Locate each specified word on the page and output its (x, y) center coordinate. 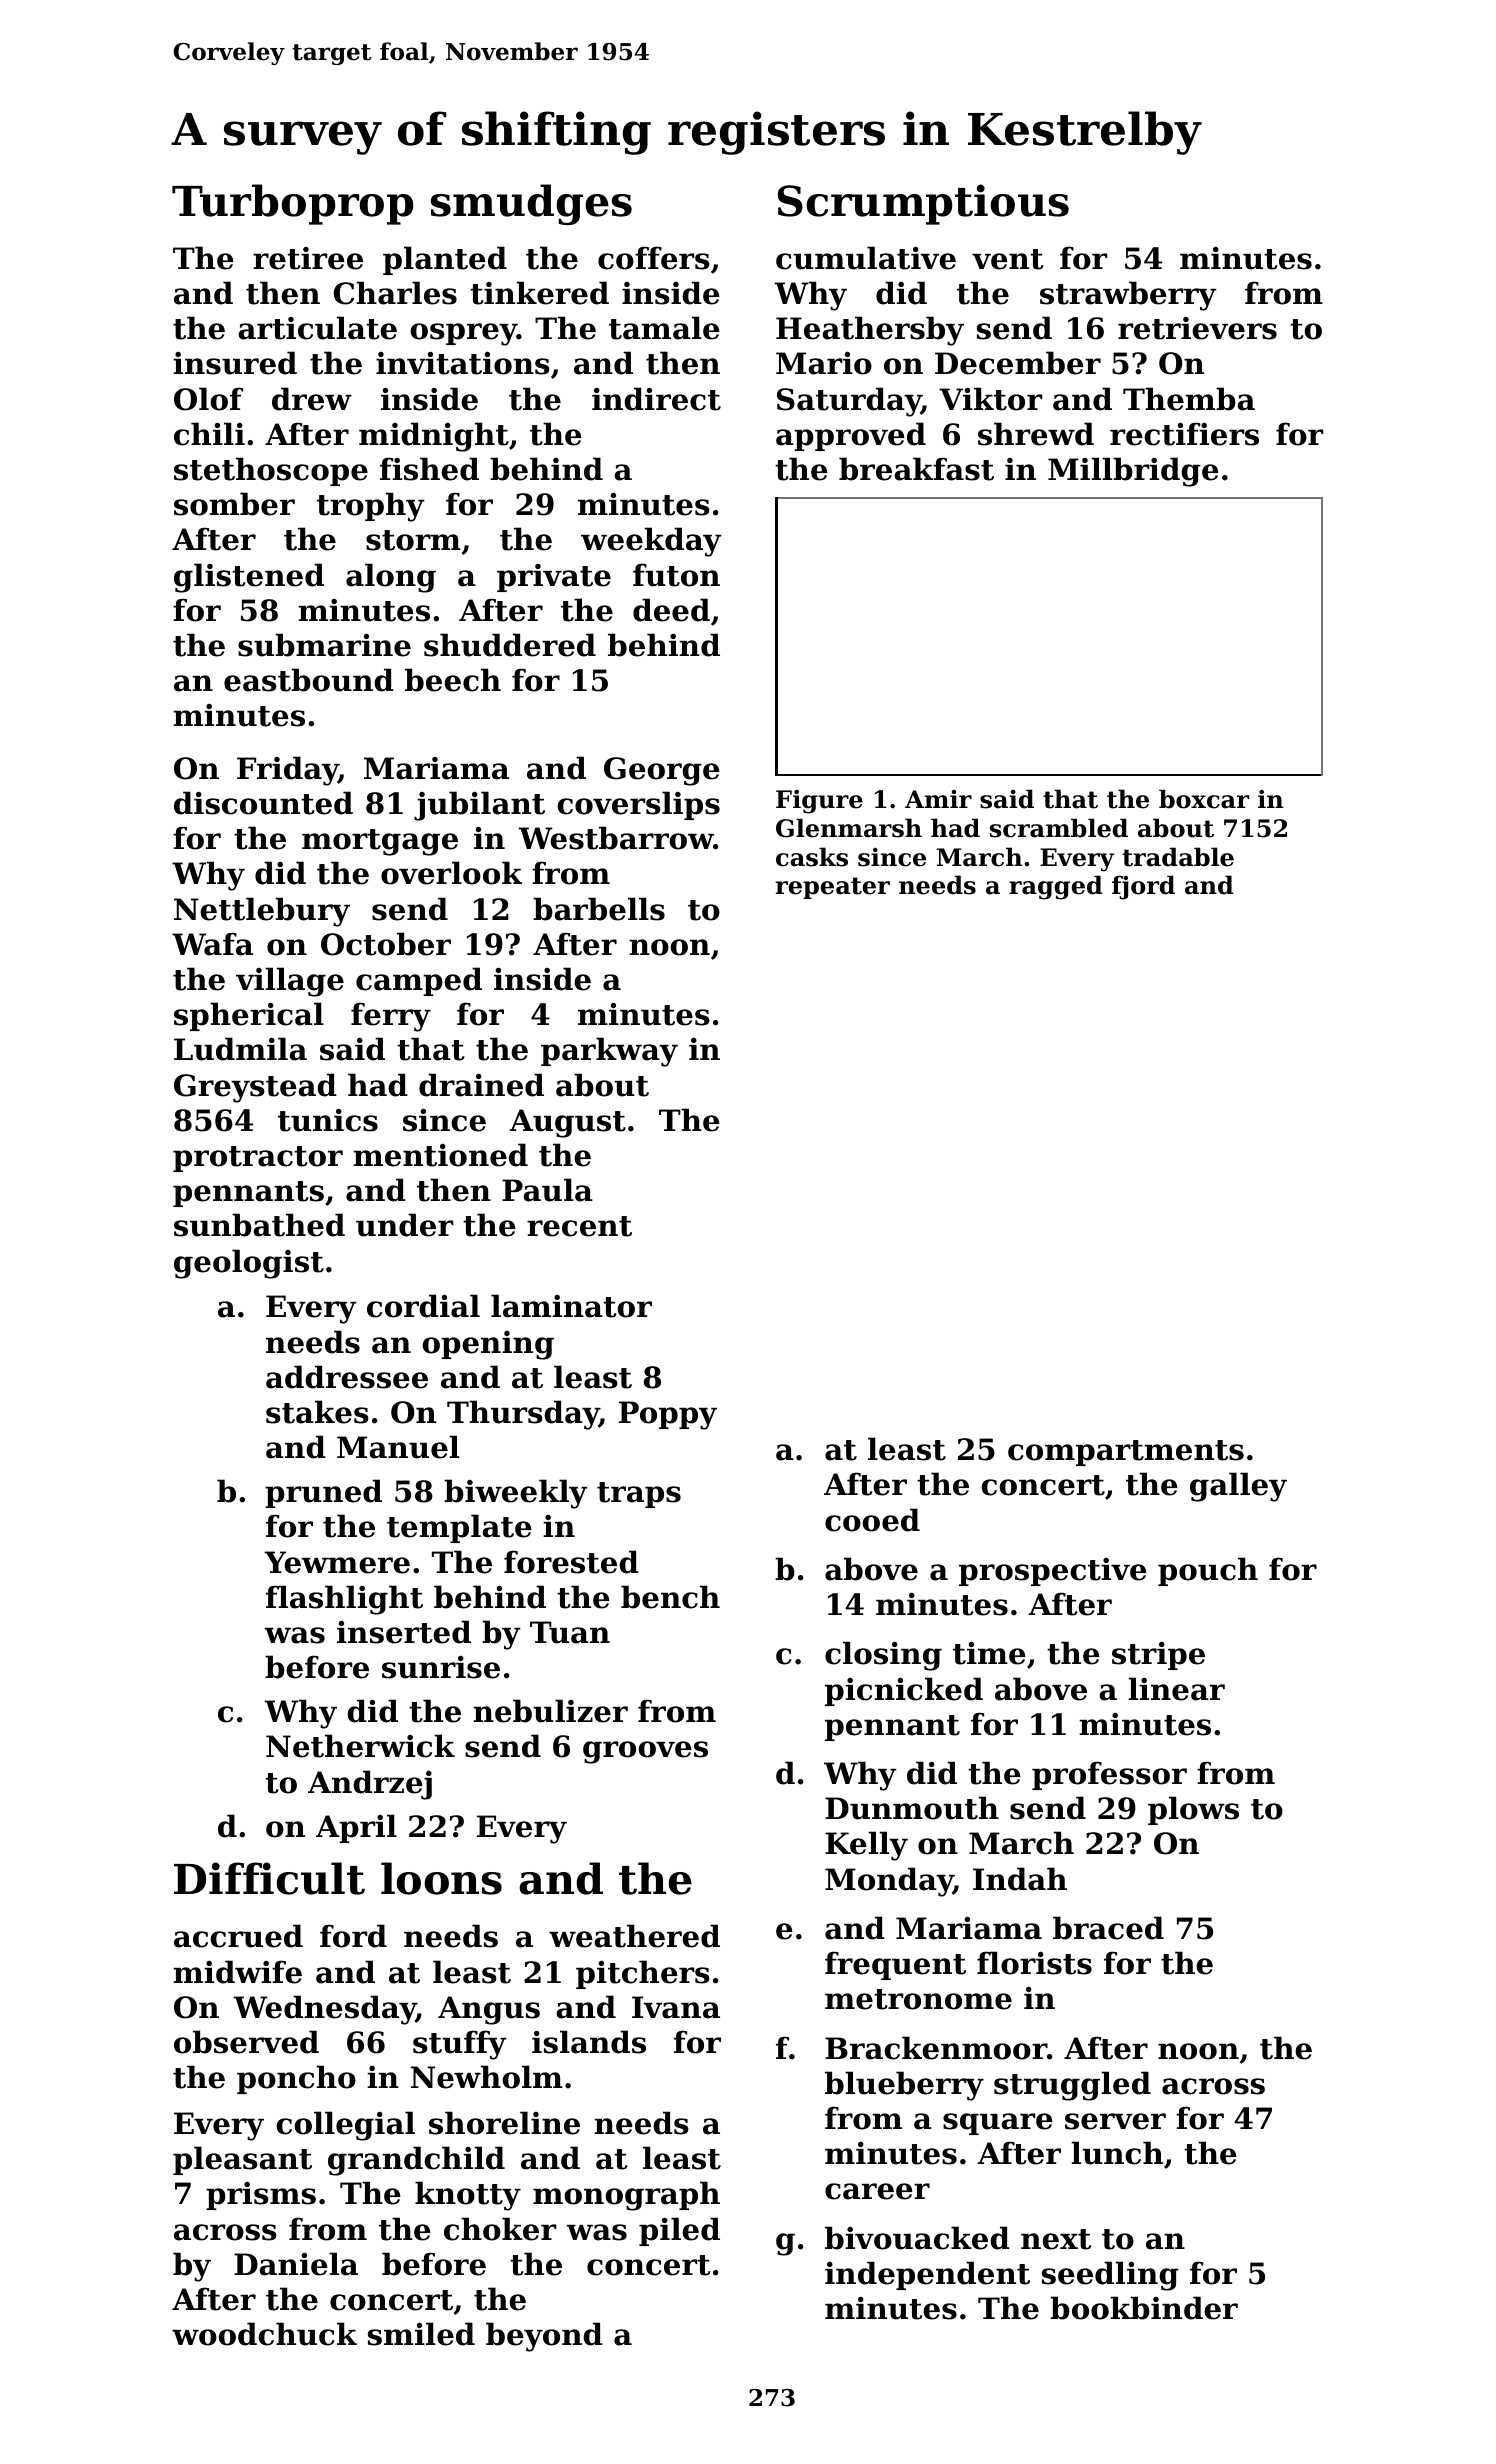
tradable (1178, 857)
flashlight (344, 1600)
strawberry (1128, 296)
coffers (654, 258)
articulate (317, 328)
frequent (895, 1965)
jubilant (479, 806)
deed (671, 610)
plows (1193, 1810)
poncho (296, 2079)
